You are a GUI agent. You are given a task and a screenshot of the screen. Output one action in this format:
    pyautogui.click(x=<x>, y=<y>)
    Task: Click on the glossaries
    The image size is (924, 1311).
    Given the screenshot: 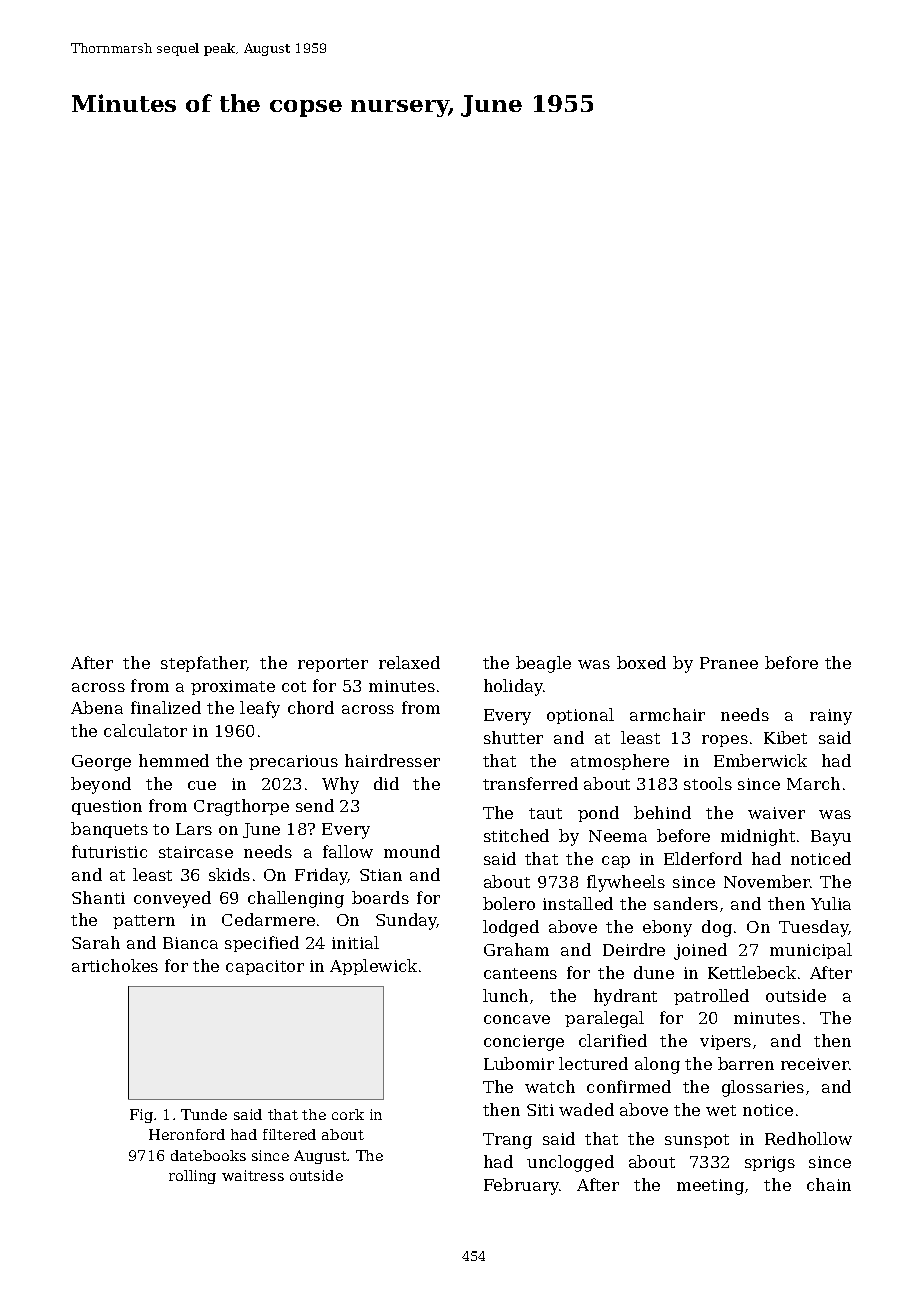 What is the action you would take?
    pyautogui.click(x=763, y=1088)
